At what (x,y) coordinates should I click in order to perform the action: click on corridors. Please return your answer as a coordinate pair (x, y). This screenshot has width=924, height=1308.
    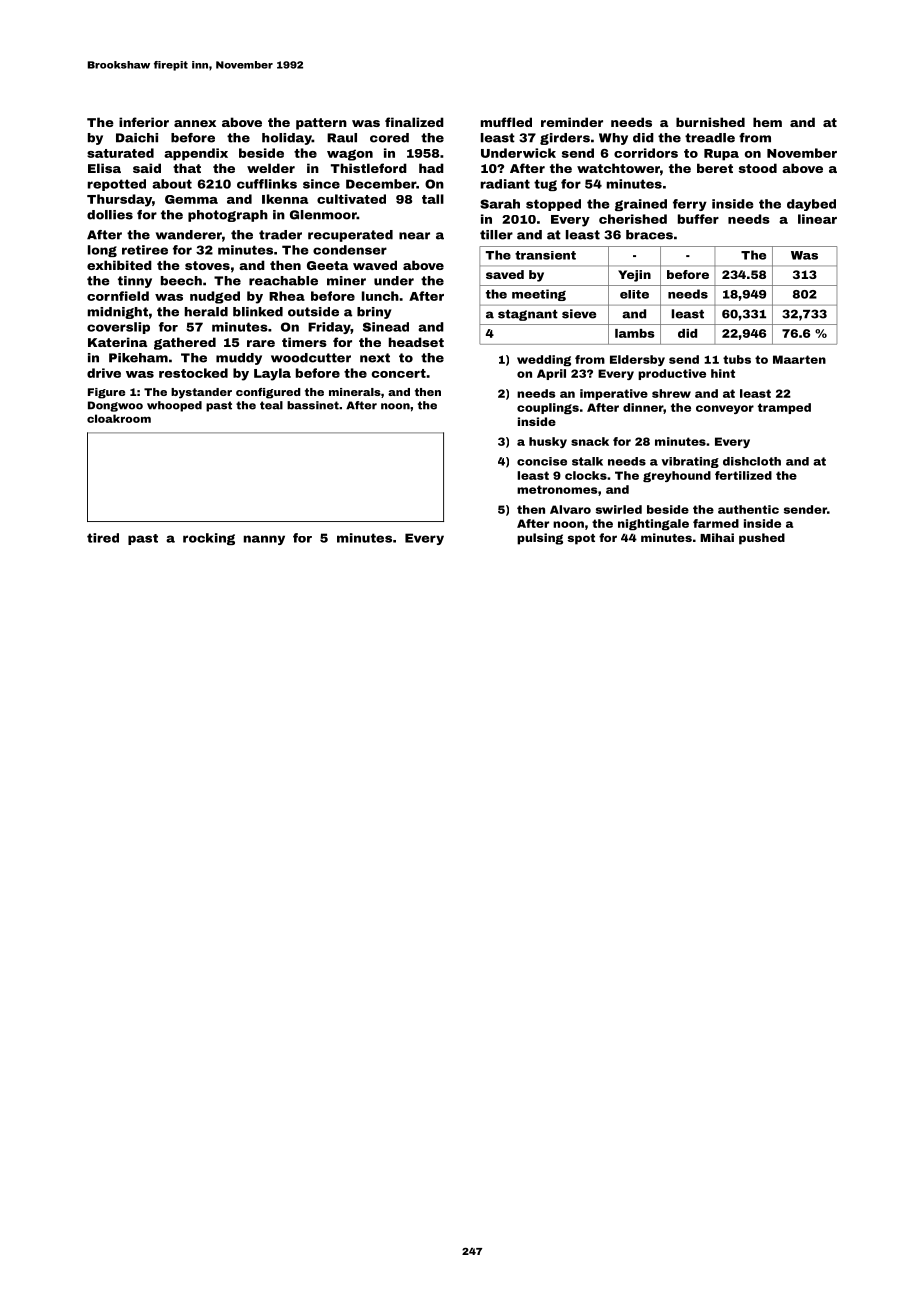
    Looking at the image, I should click on (646, 153).
